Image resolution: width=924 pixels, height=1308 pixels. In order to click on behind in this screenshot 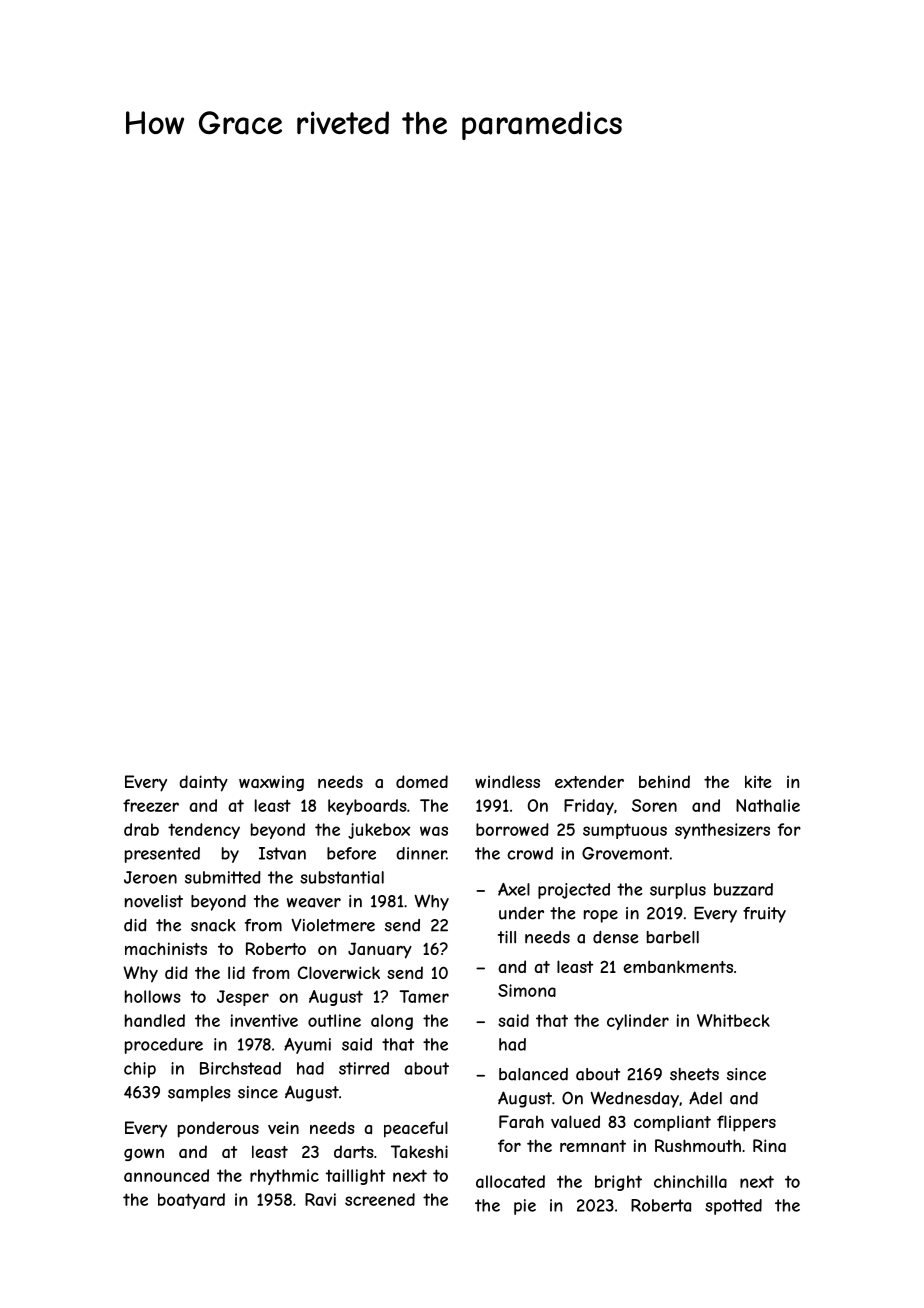, I will do `click(664, 781)`.
